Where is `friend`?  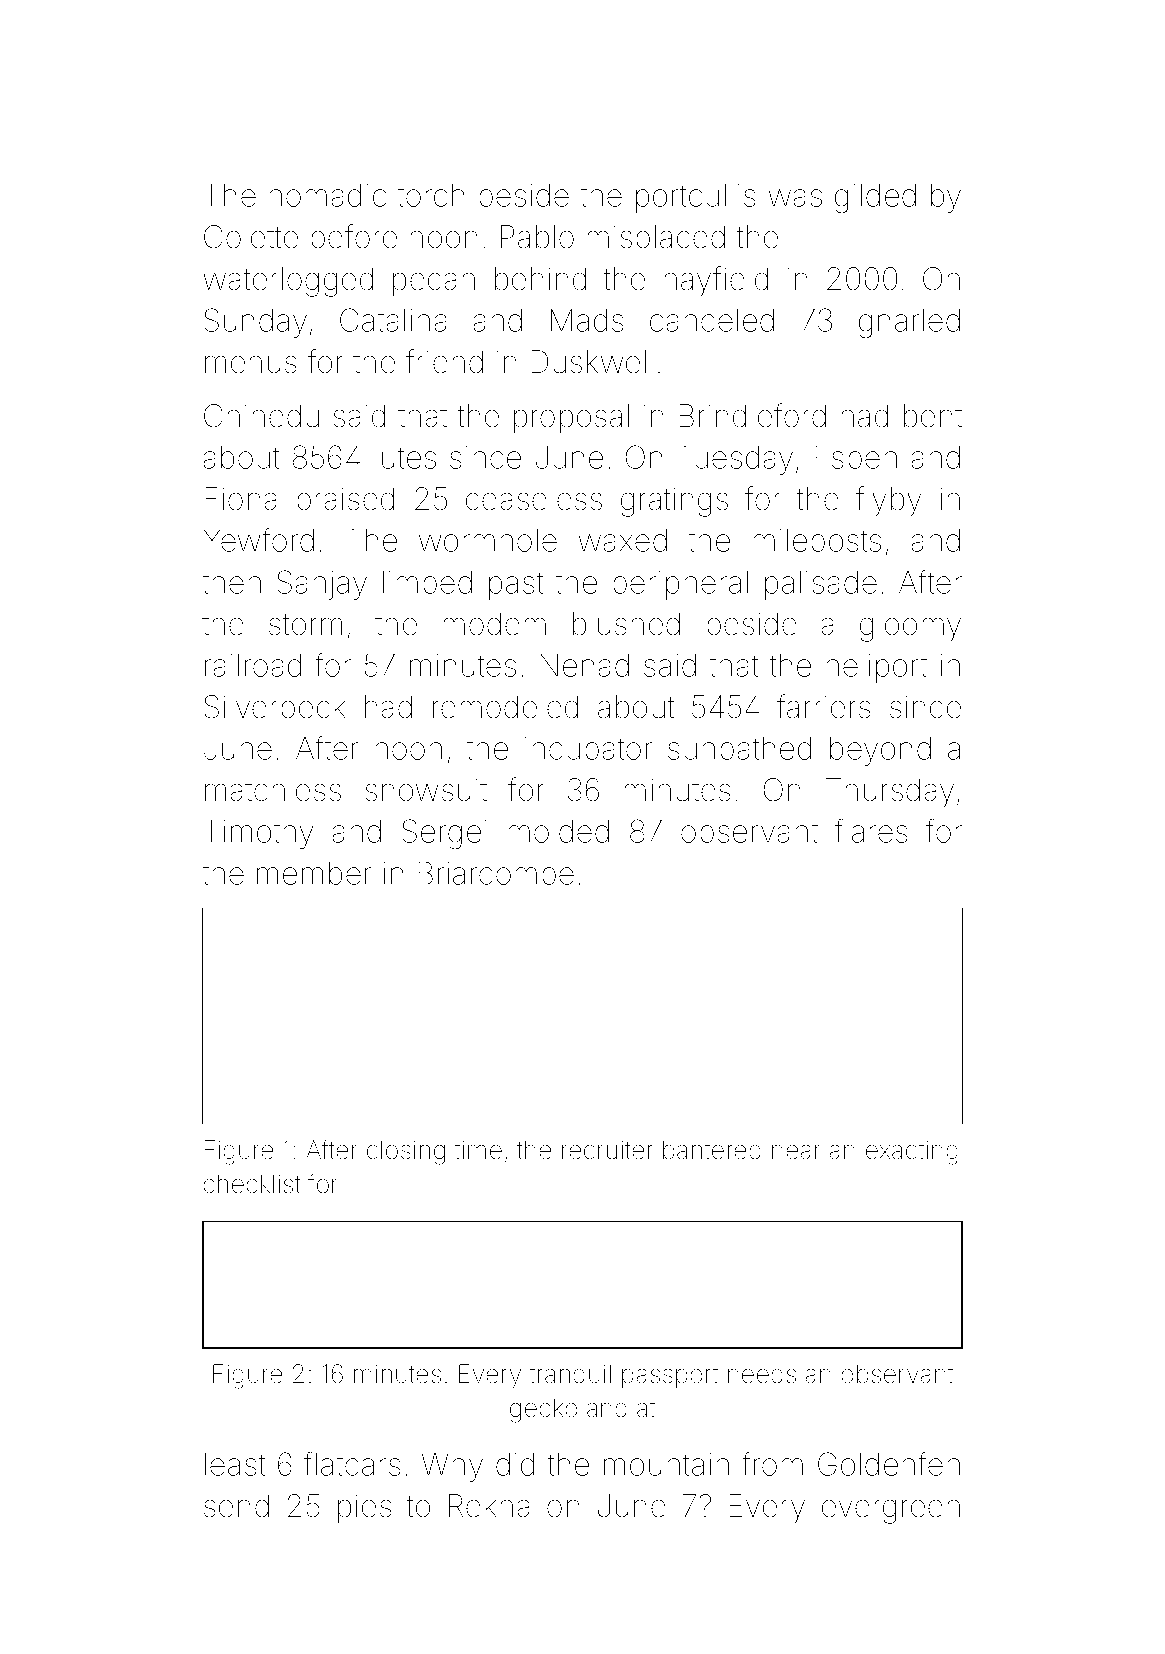 friend is located at coordinates (444, 361).
